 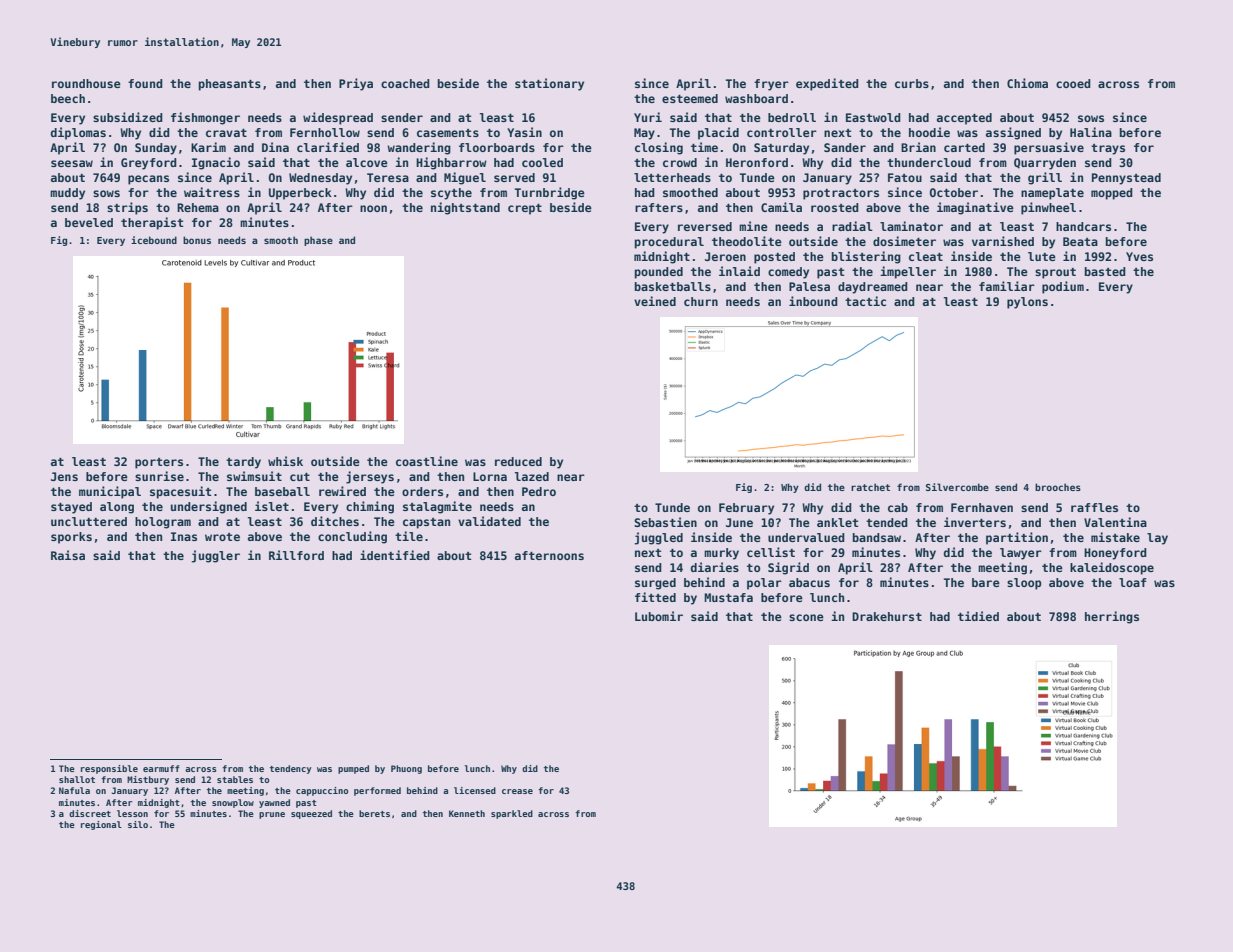 What do you see at coordinates (68, 555) in the screenshot?
I see `Raisa` at bounding box center [68, 555].
